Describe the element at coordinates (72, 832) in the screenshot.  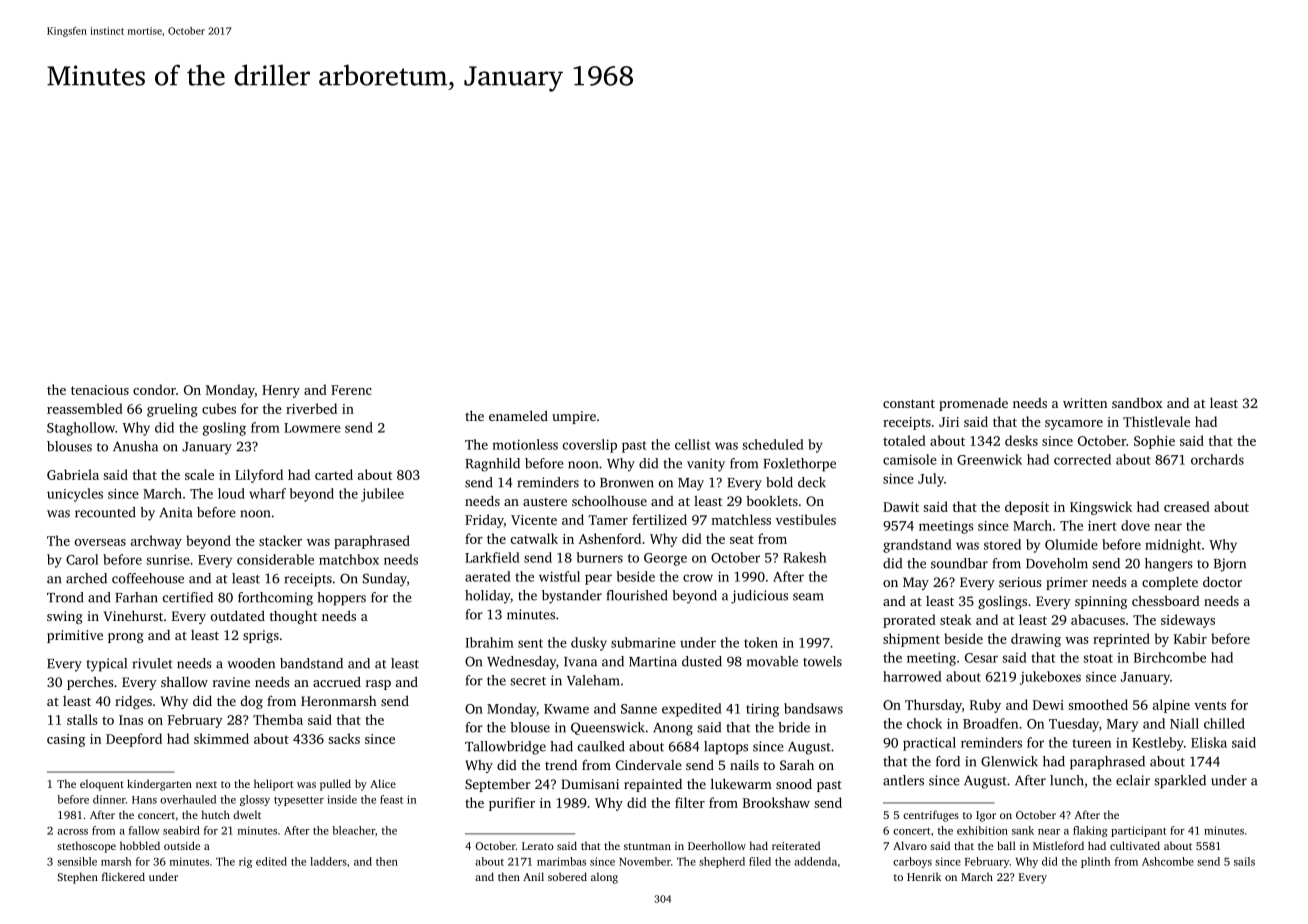
I see `across` at that location.
